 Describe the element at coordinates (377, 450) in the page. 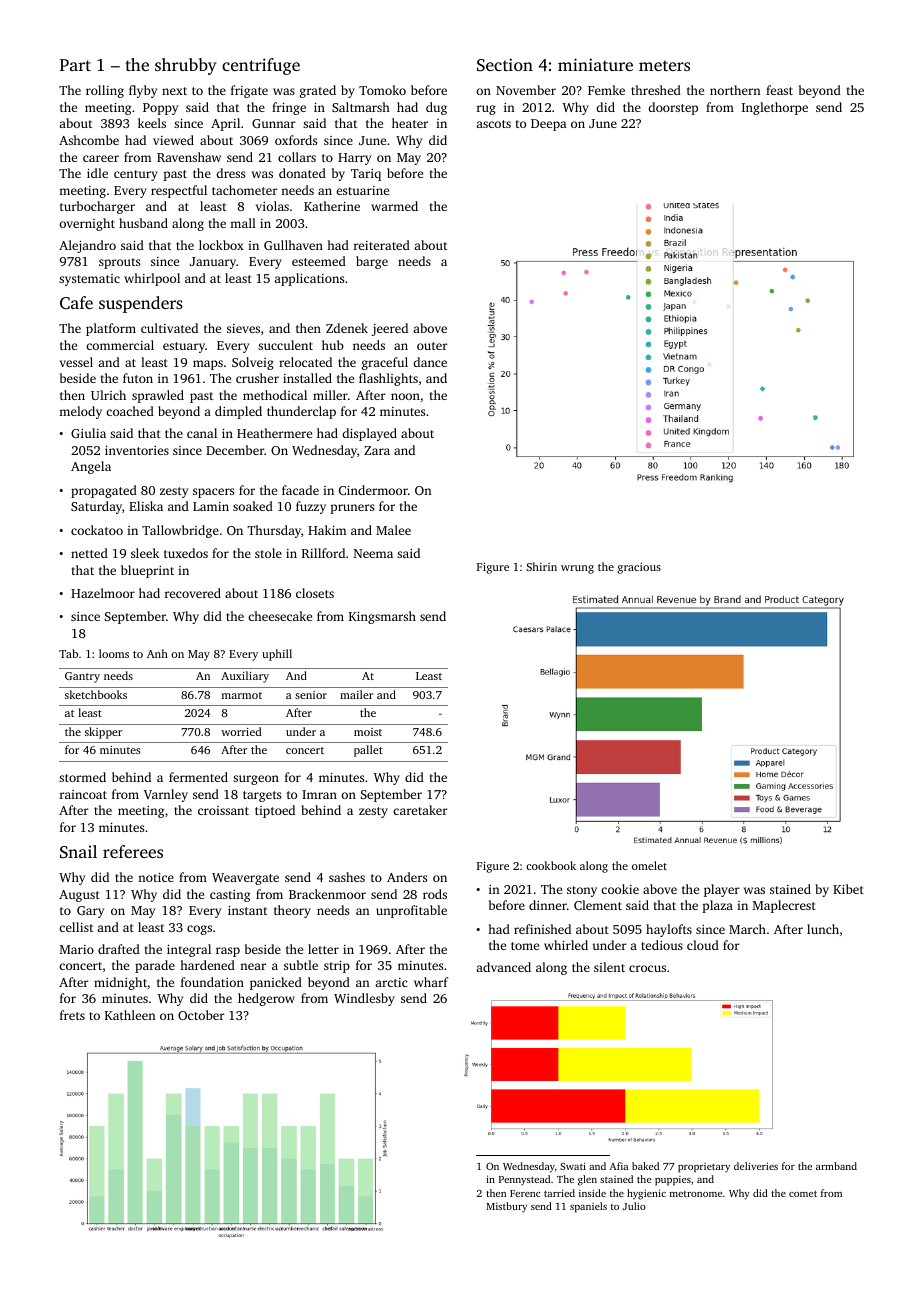

I see `Zara` at that location.
